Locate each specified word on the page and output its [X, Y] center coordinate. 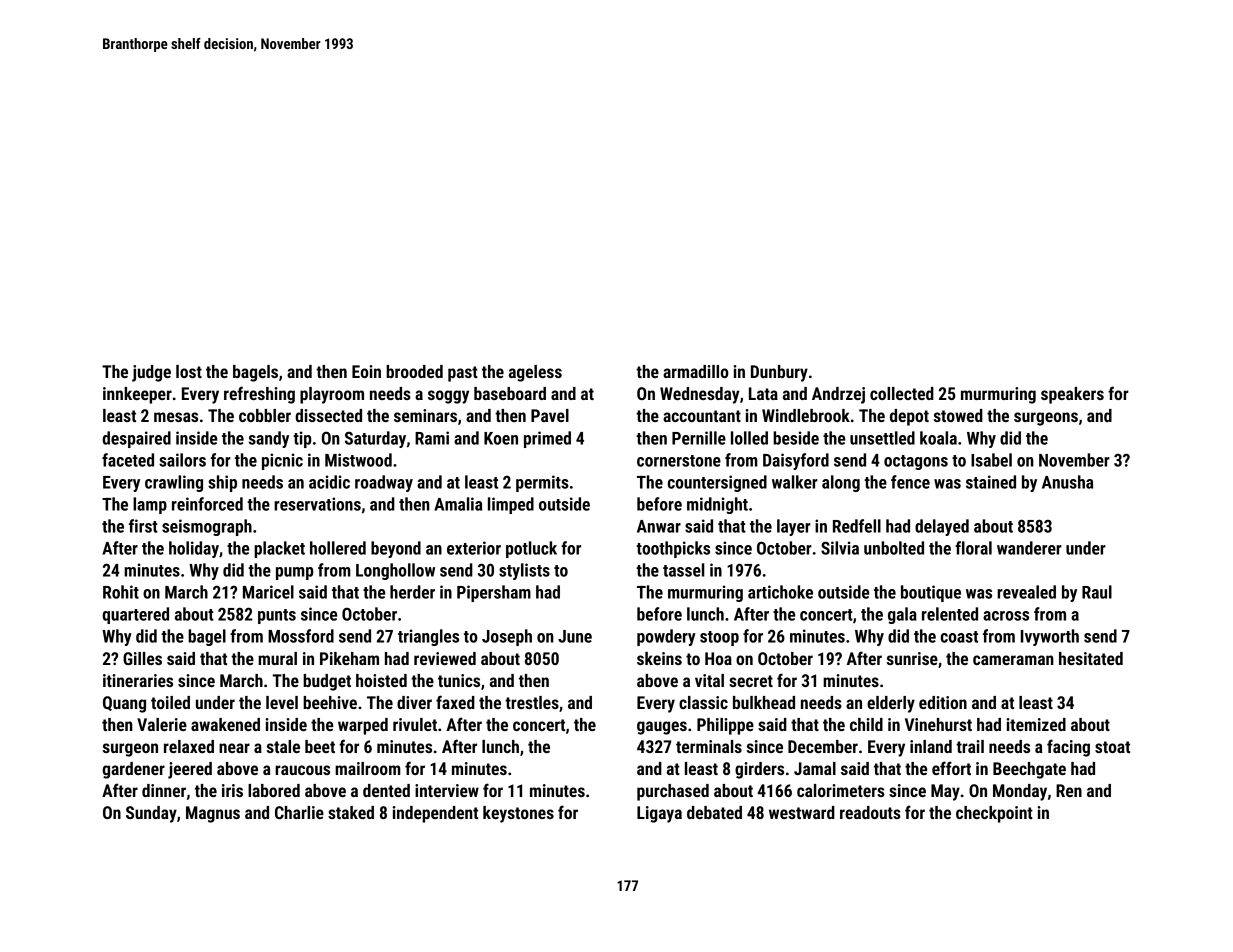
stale [283, 746]
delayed [942, 527]
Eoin [366, 371]
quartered [135, 615]
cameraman [1013, 660]
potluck [531, 549]
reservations [317, 504]
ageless [535, 373]
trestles [532, 702]
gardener [133, 770]
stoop [719, 638]
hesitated [1091, 658]
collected [902, 393]
